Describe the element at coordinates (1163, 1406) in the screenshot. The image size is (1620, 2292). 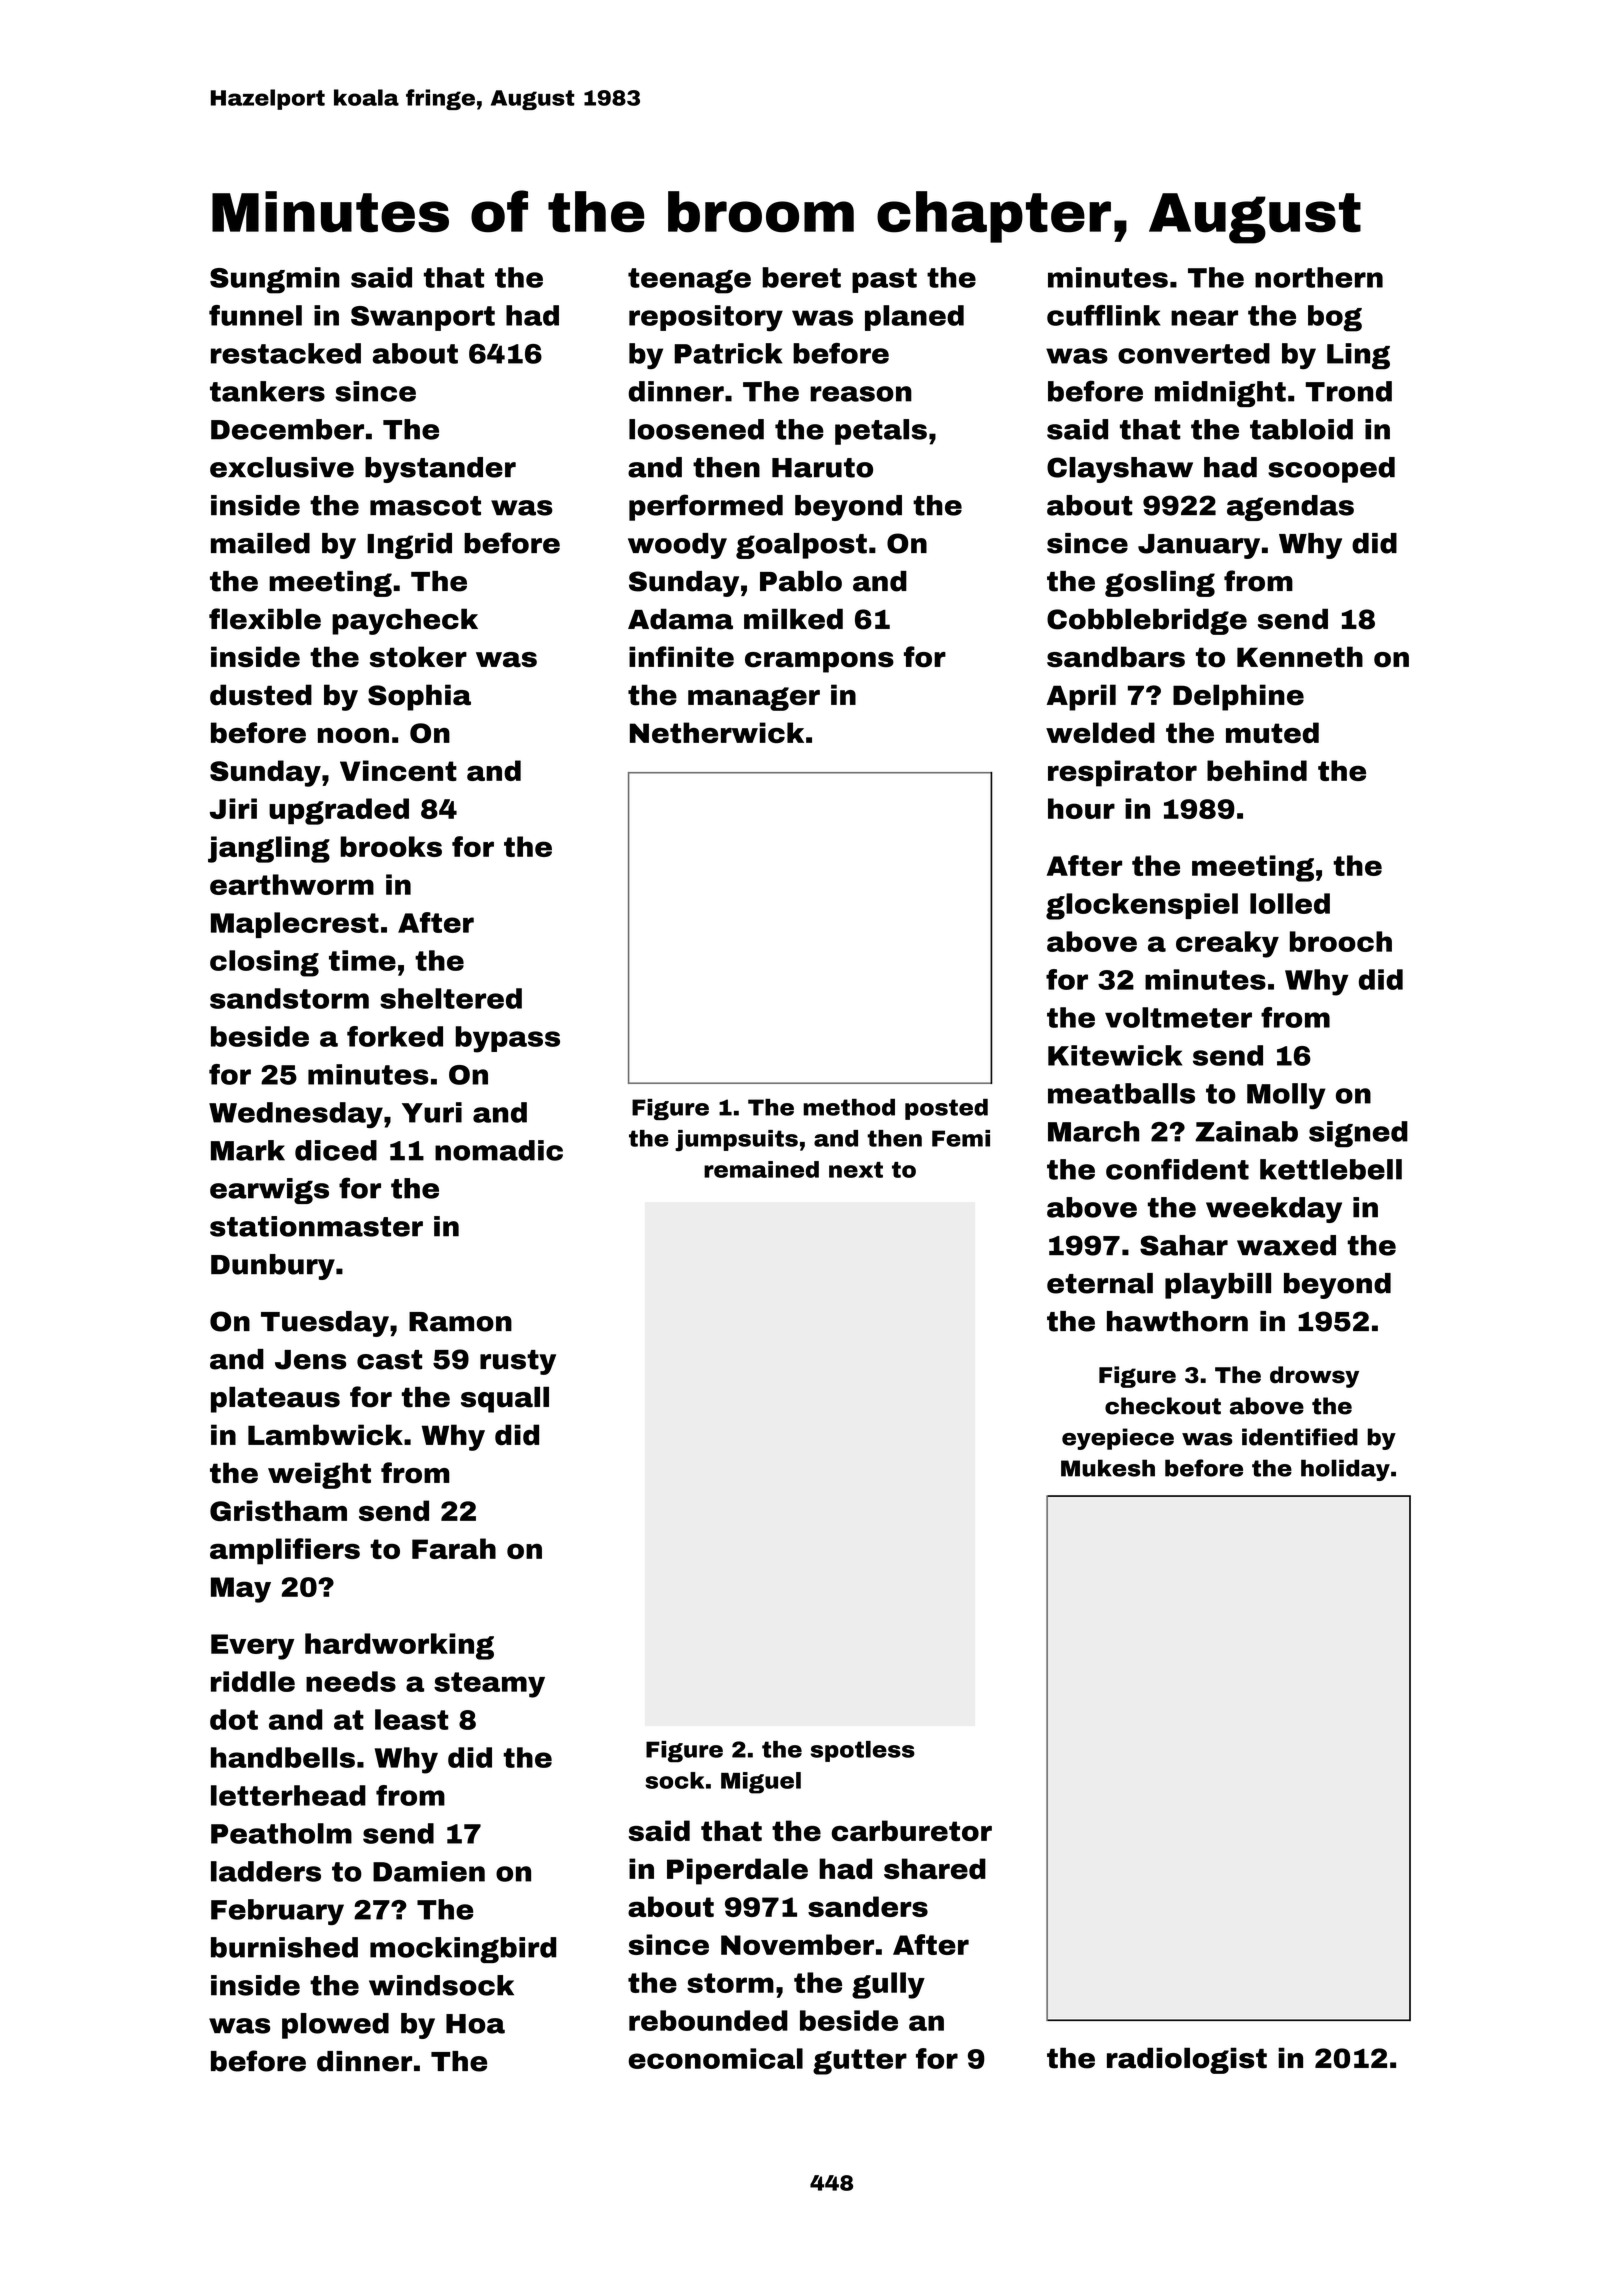
I see `checkout` at that location.
